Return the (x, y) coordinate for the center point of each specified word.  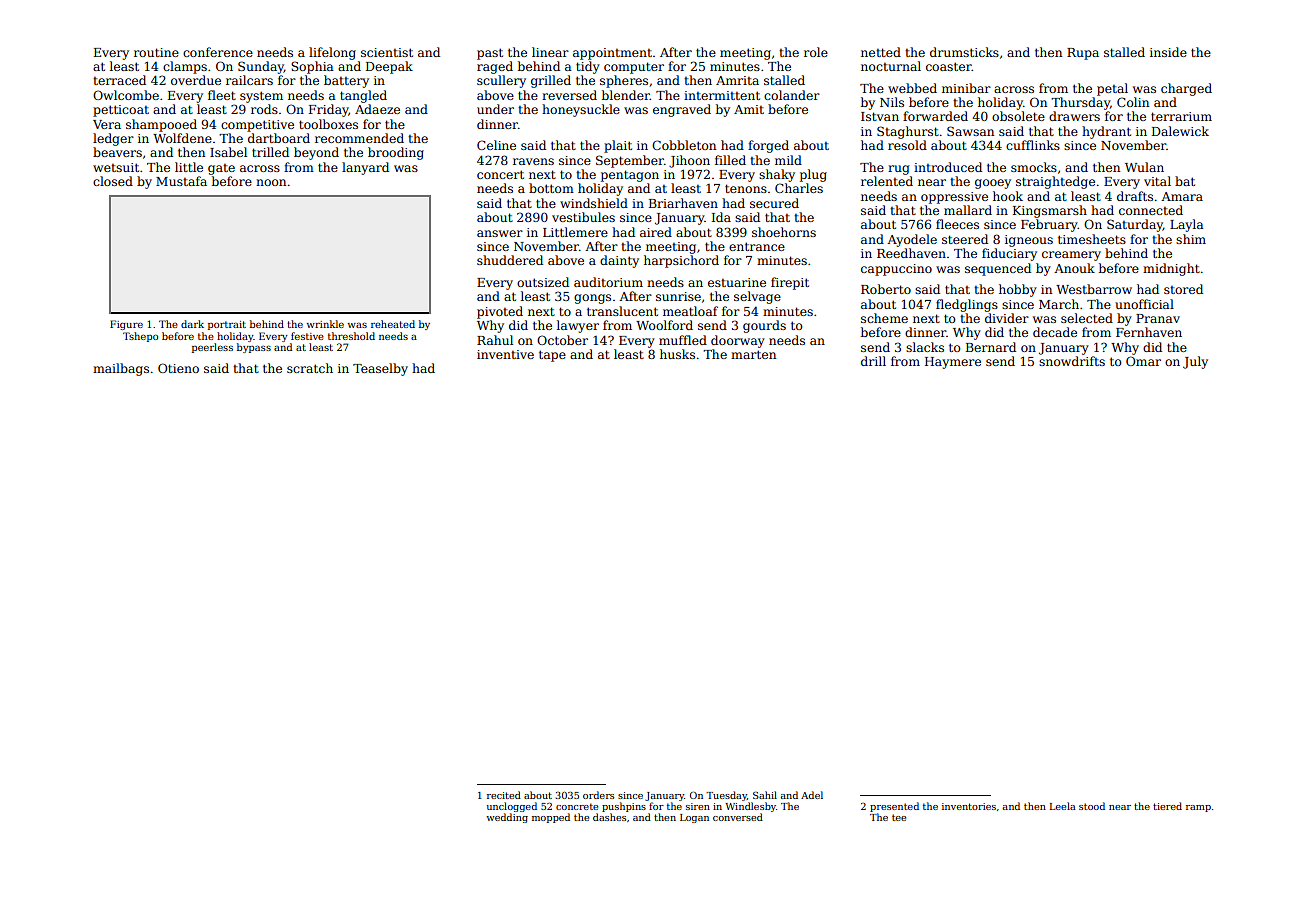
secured (774, 203)
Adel (812, 795)
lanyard (365, 168)
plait (618, 146)
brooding (396, 153)
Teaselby (380, 369)
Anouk (1074, 268)
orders (598, 795)
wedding (507, 818)
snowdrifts (1072, 361)
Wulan (1144, 167)
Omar (1143, 361)
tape (552, 356)
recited (504, 795)
